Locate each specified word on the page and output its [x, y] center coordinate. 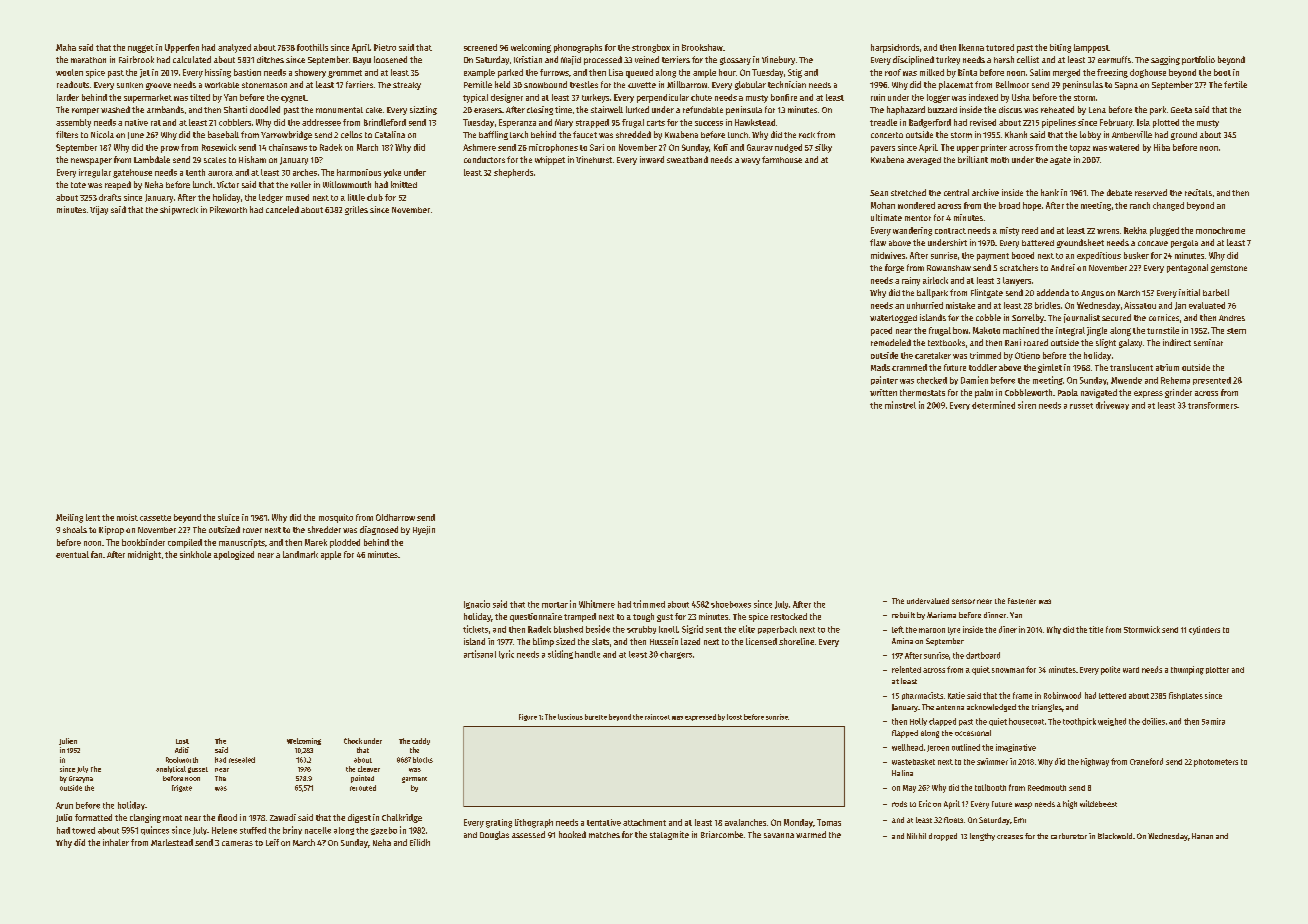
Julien [68, 741]
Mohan [883, 205]
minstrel [900, 405]
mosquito [336, 518]
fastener [1022, 601]
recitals [1198, 192]
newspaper [91, 161]
